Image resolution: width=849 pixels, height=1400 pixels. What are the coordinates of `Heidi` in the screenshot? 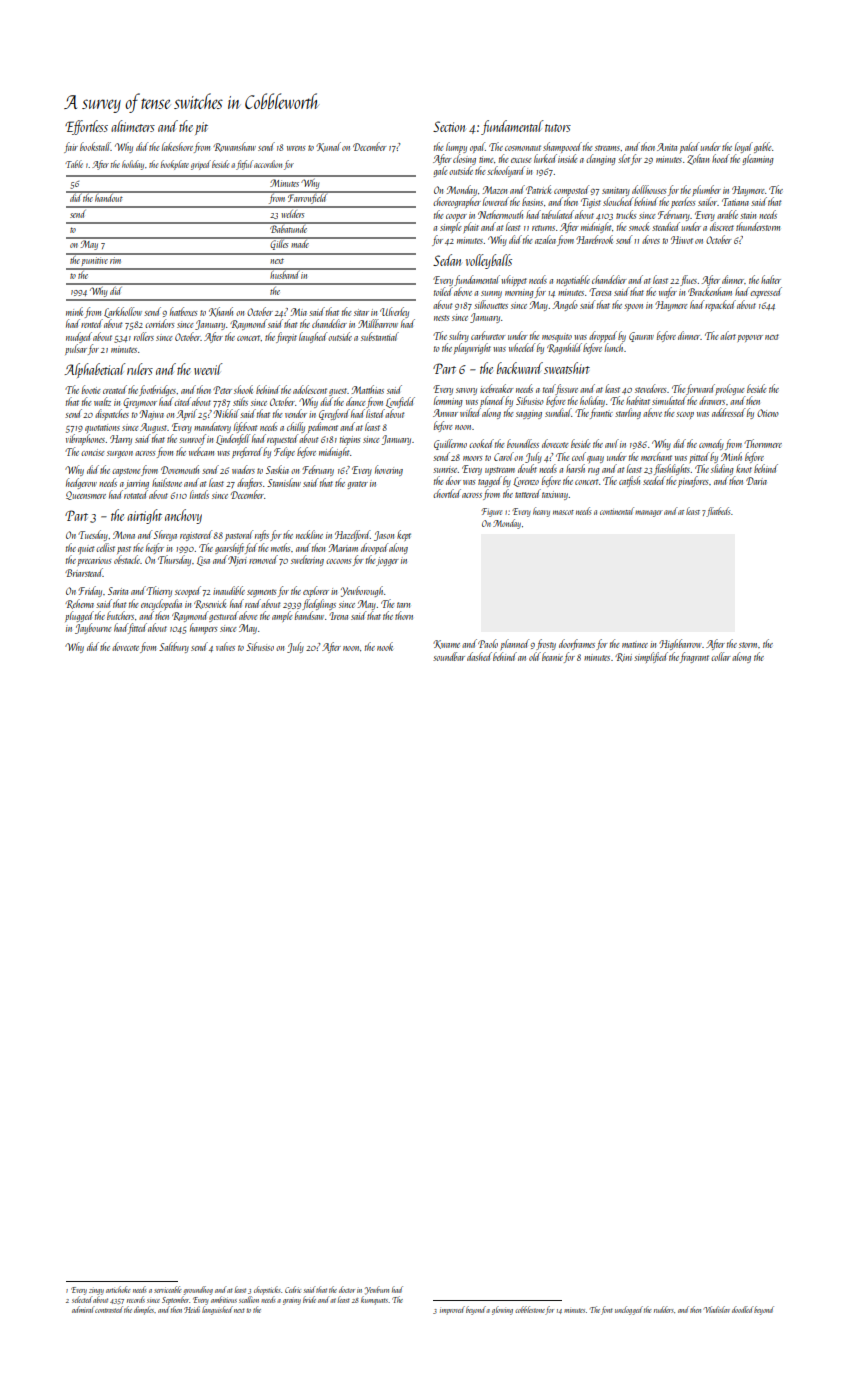 It's located at (192, 1309).
